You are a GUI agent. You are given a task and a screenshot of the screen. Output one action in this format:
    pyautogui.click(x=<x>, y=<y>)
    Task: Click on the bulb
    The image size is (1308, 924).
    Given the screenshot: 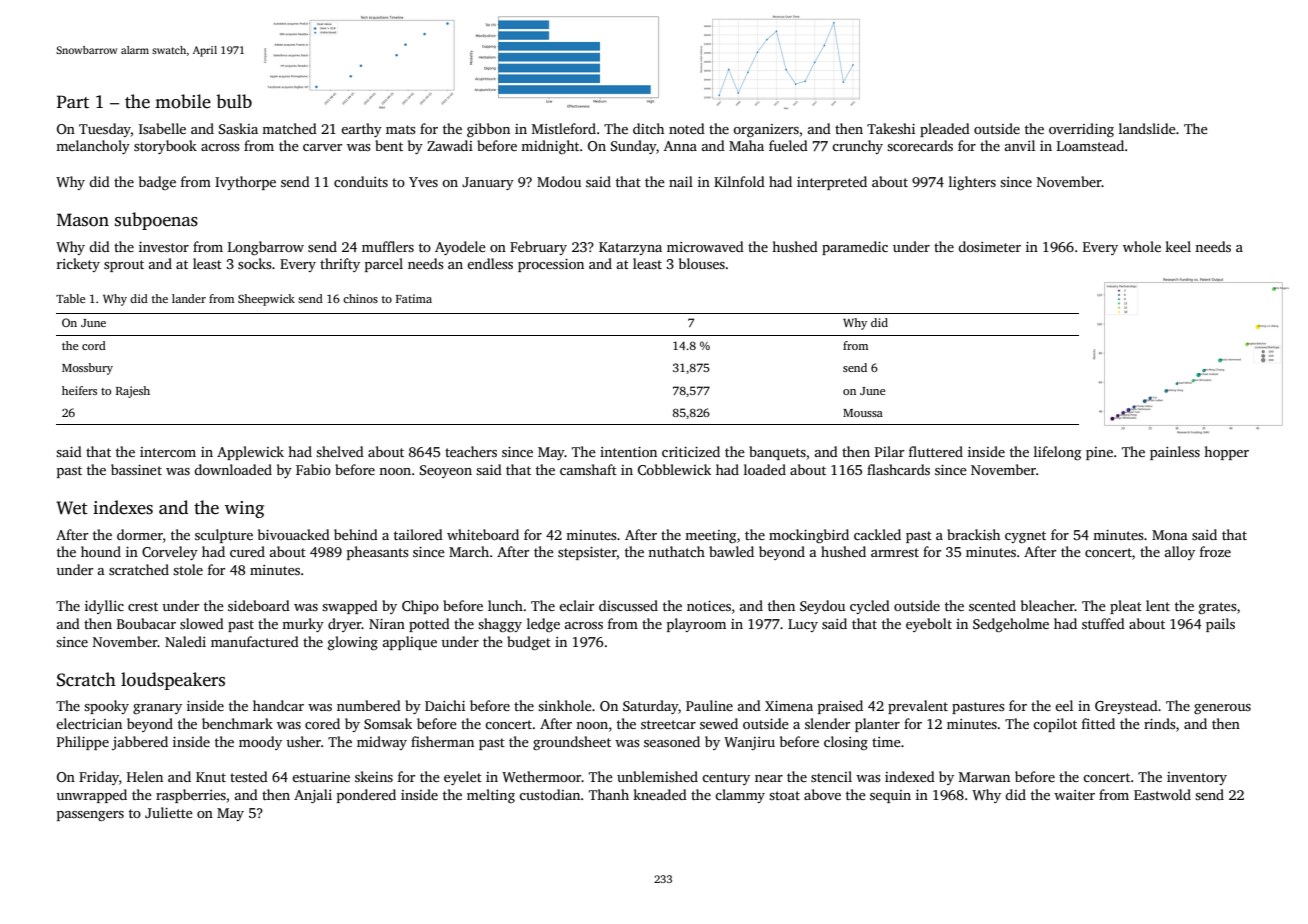 What is the action you would take?
    pyautogui.click(x=234, y=101)
